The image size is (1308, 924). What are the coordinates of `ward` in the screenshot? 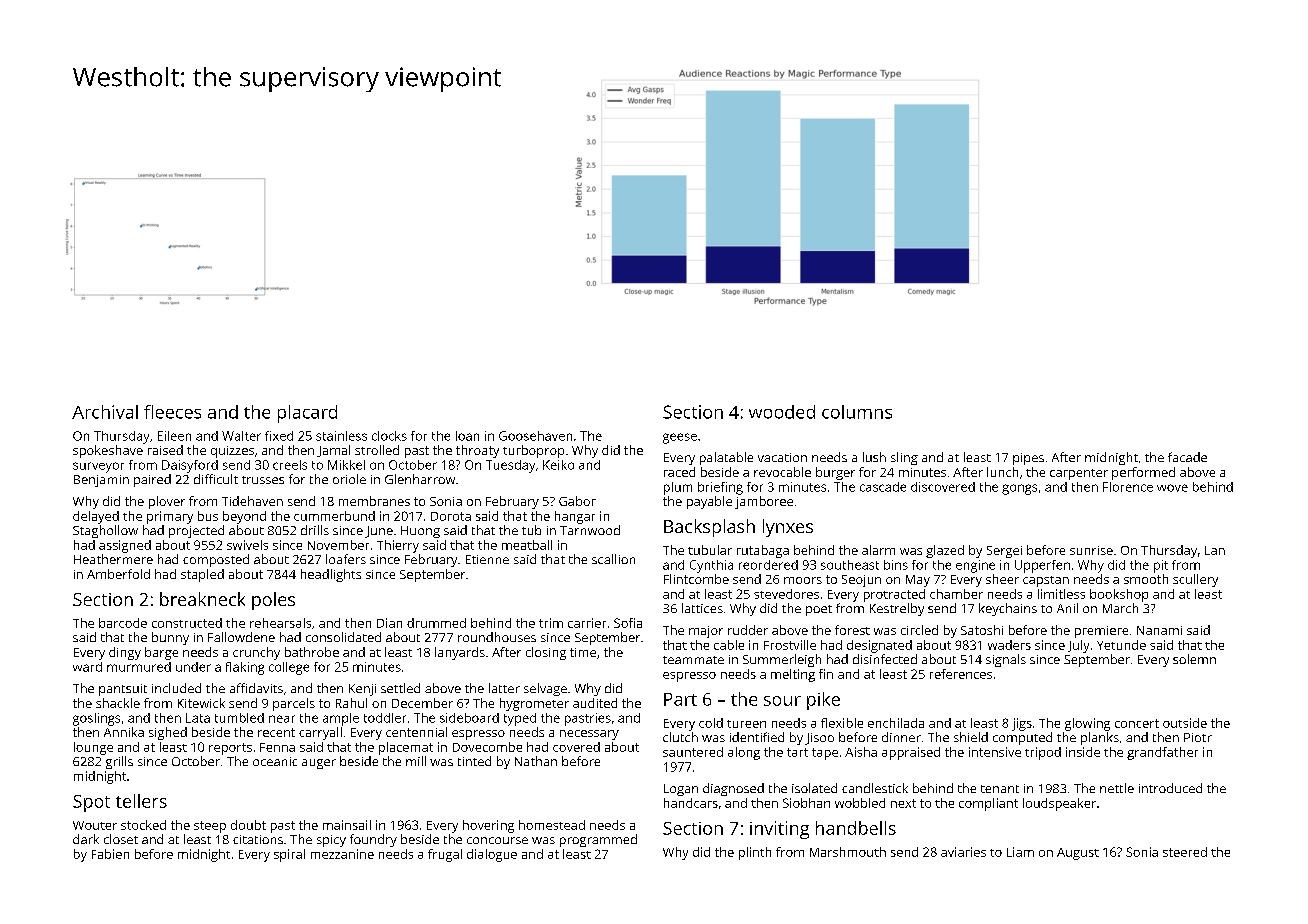 It's located at (87, 667).
